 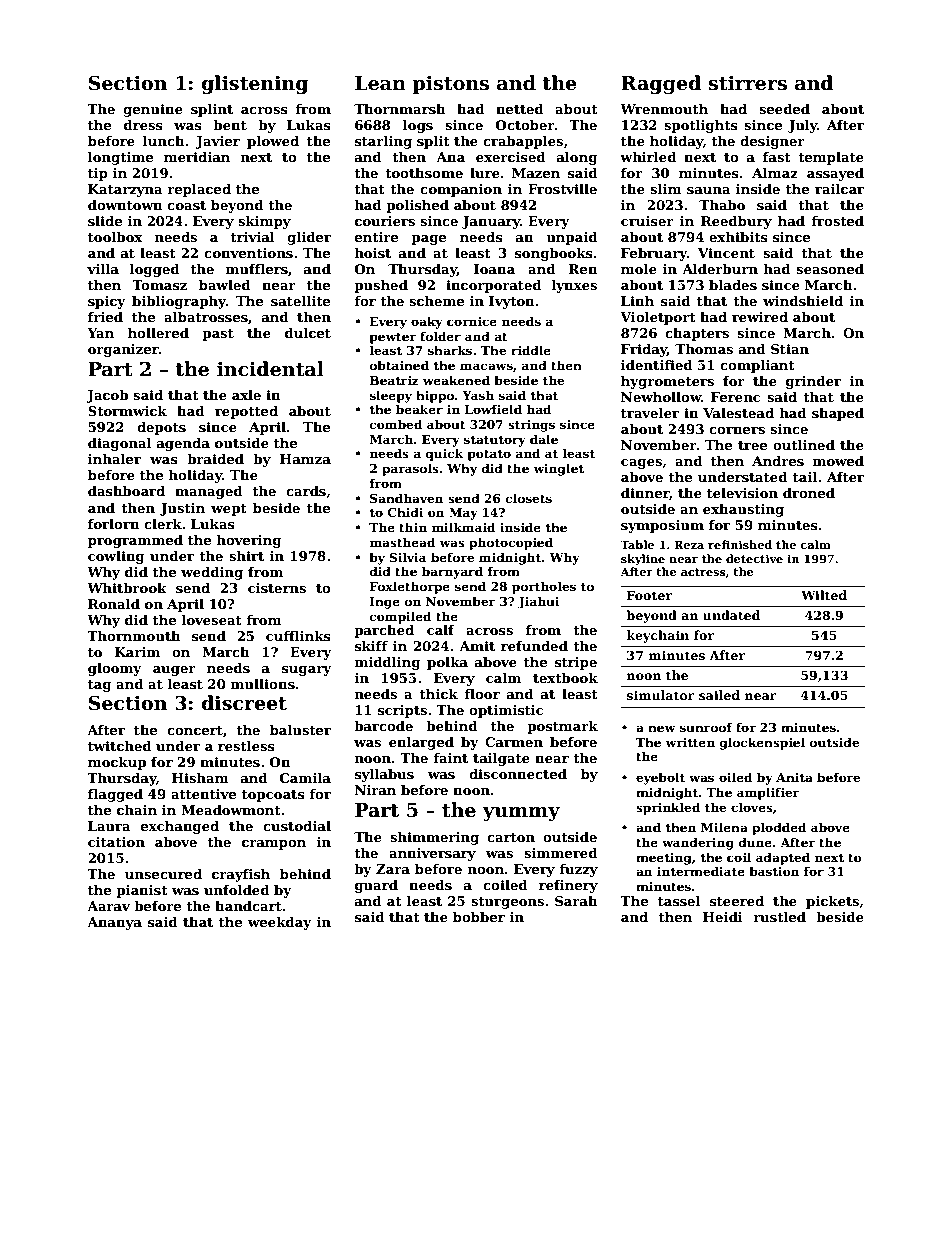 I want to click on handcart, so click(x=248, y=906).
